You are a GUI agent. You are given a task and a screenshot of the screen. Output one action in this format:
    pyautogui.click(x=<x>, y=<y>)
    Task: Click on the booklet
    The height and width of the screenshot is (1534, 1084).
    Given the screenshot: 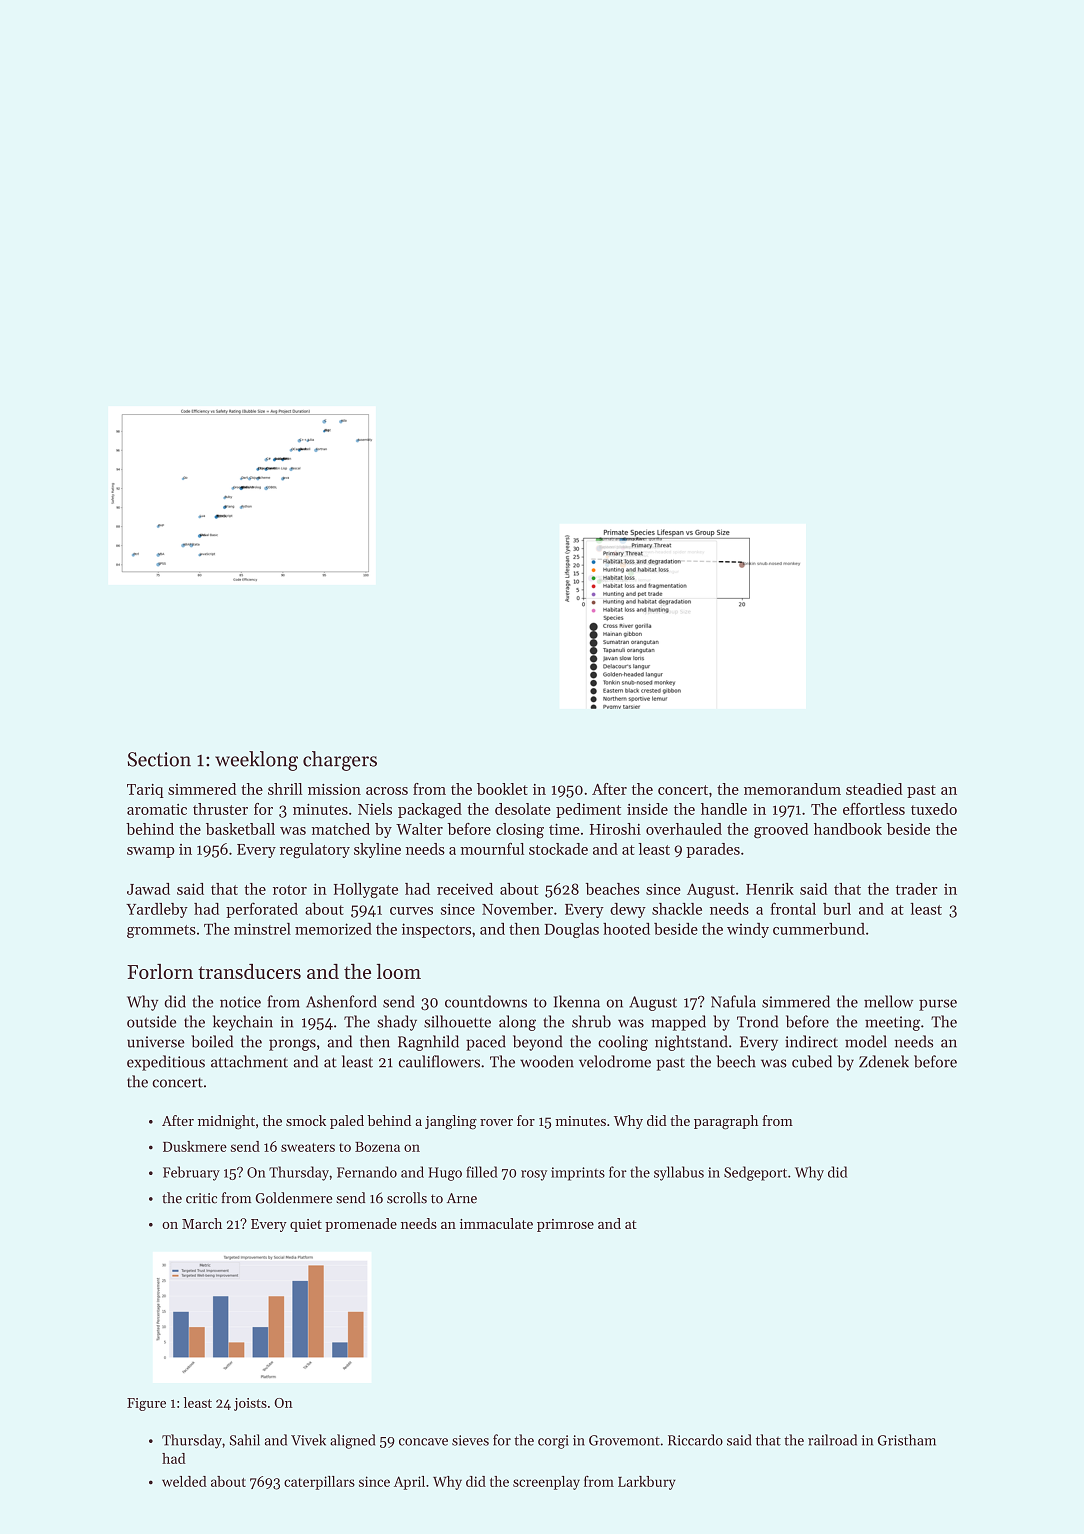 What is the action you would take?
    pyautogui.click(x=502, y=789)
